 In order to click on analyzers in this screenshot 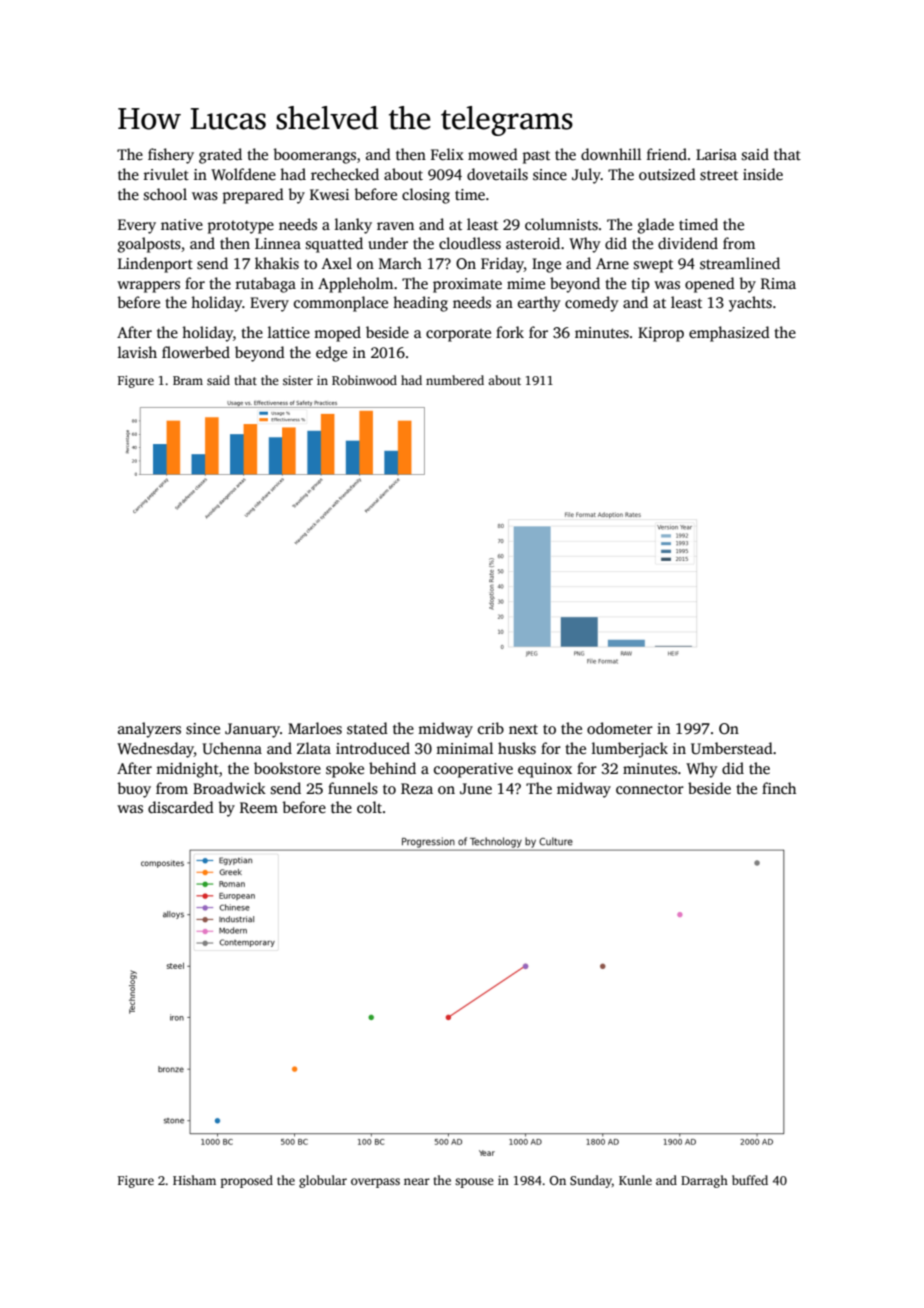, I will do `click(149, 730)`.
